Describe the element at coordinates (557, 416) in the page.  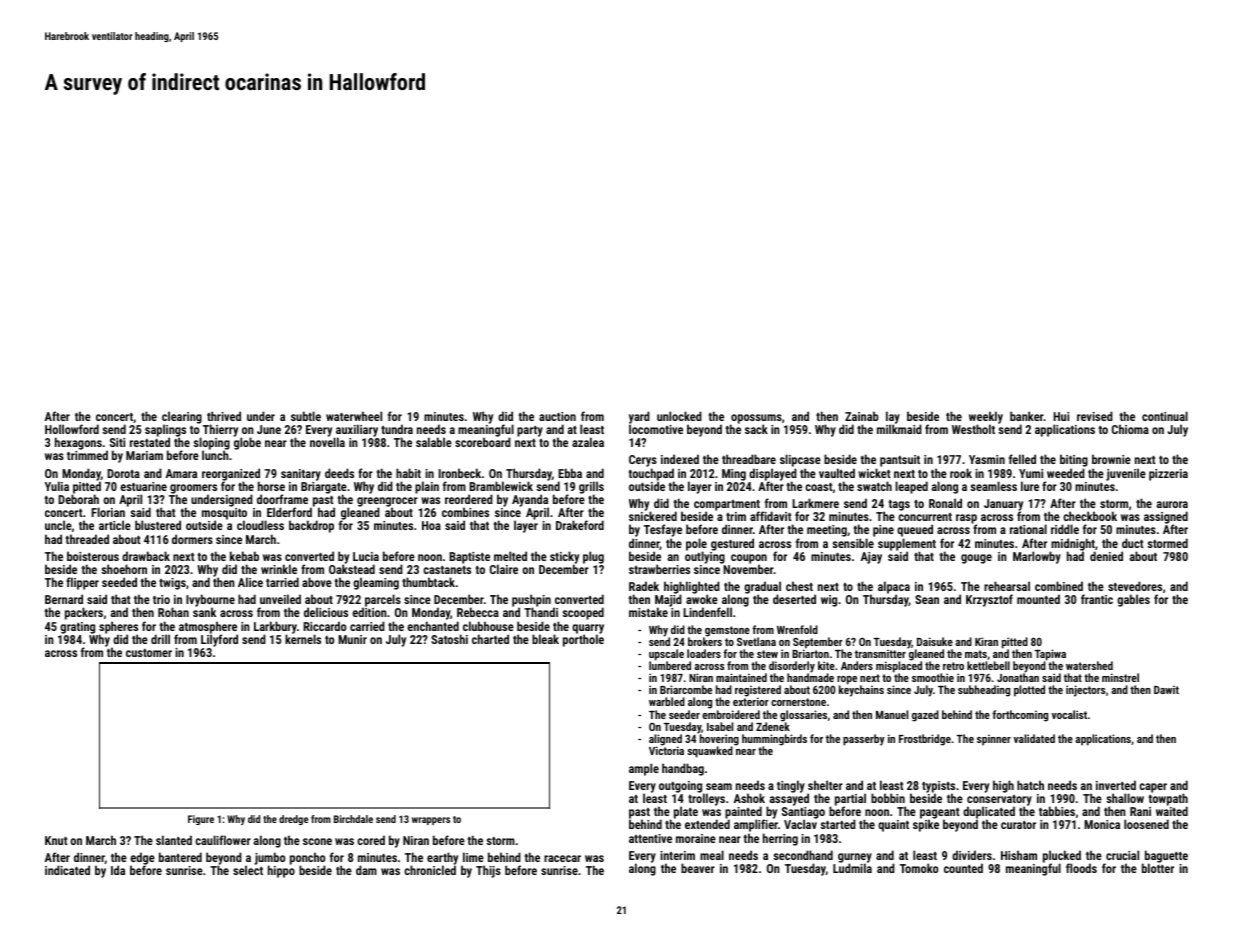
I see `auction` at that location.
